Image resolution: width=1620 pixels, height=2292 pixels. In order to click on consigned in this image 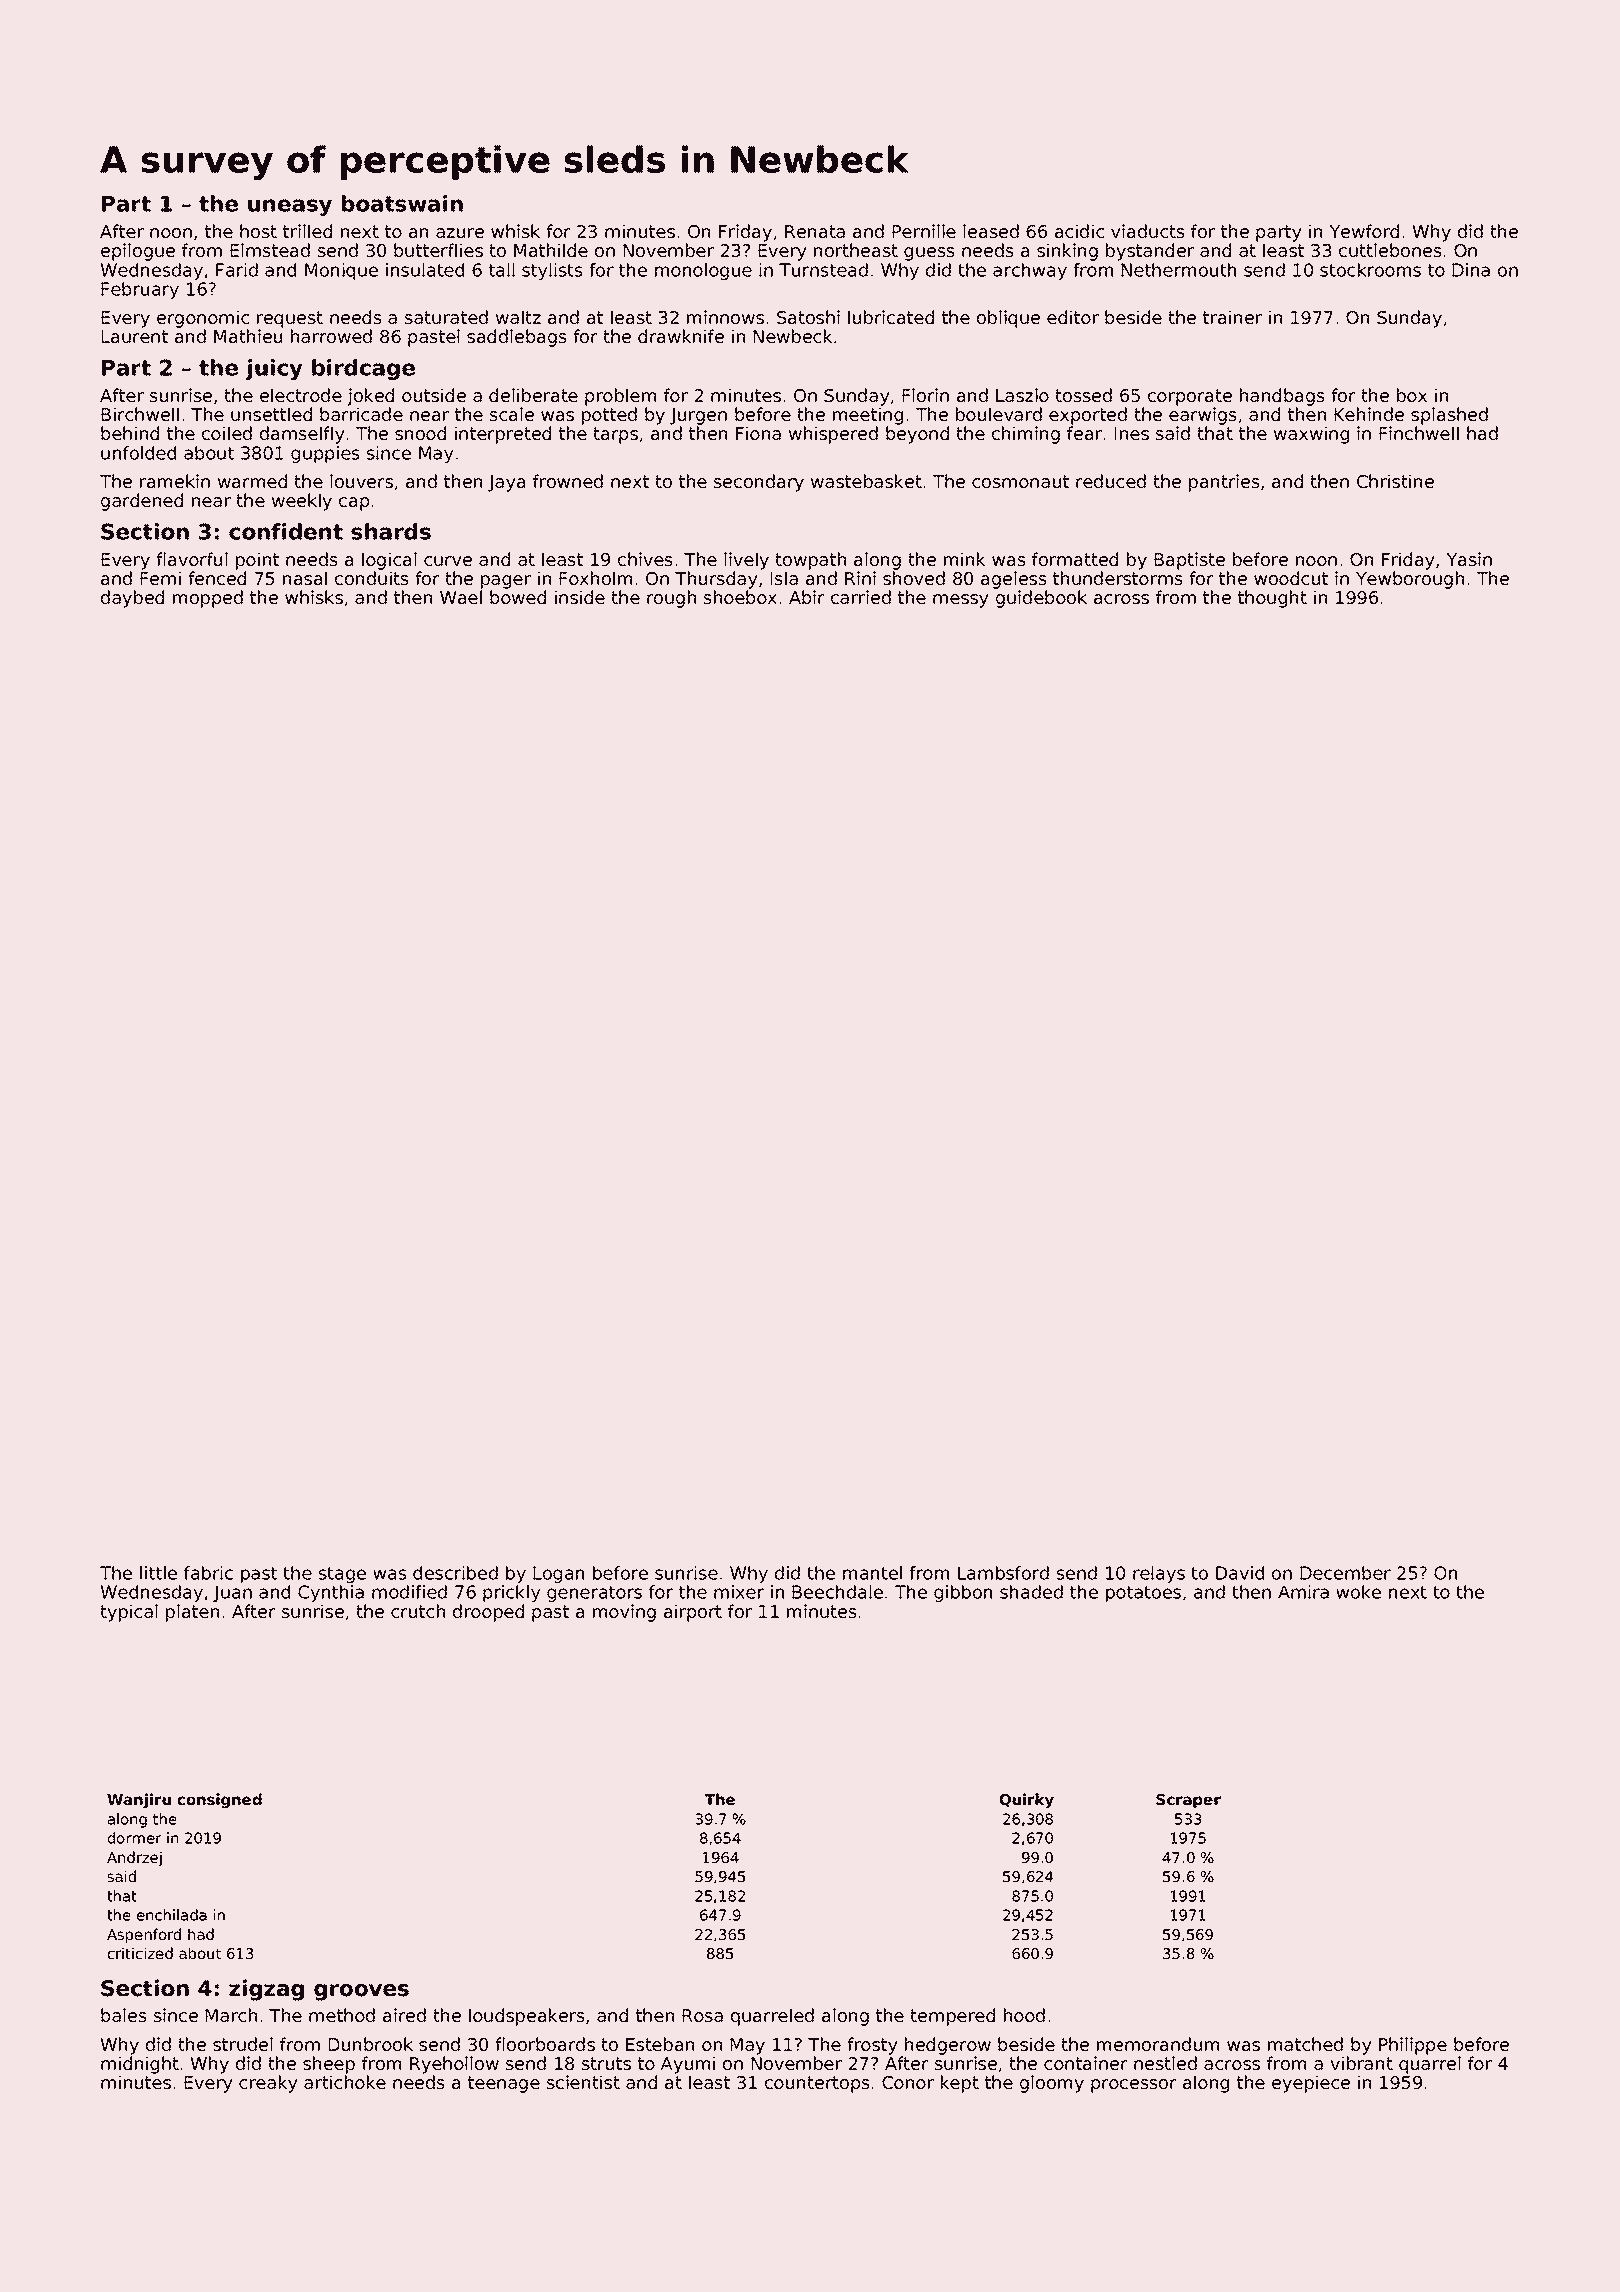, I will do `click(219, 1800)`.
